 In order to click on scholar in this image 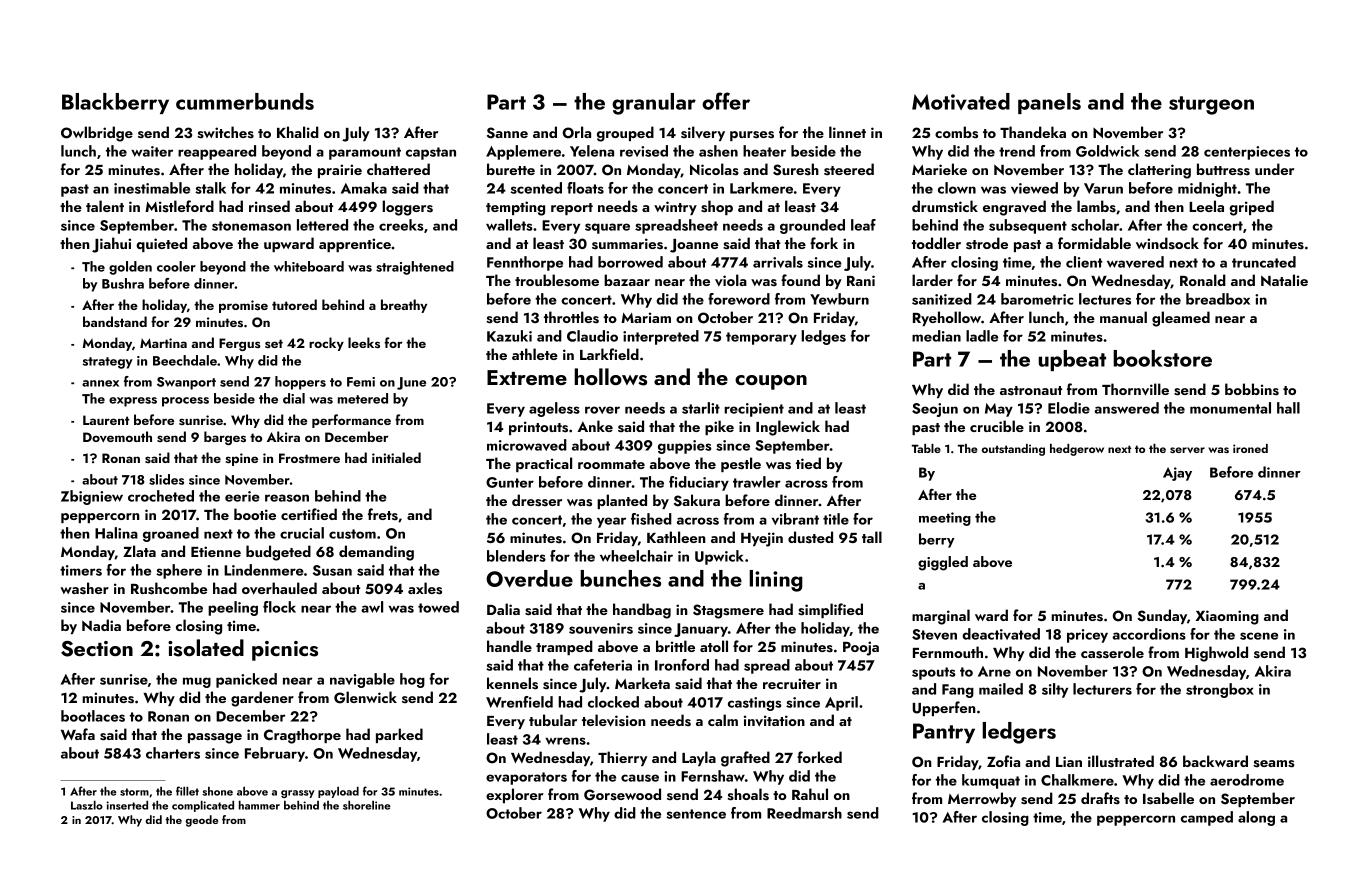, I will do `click(1095, 225)`.
